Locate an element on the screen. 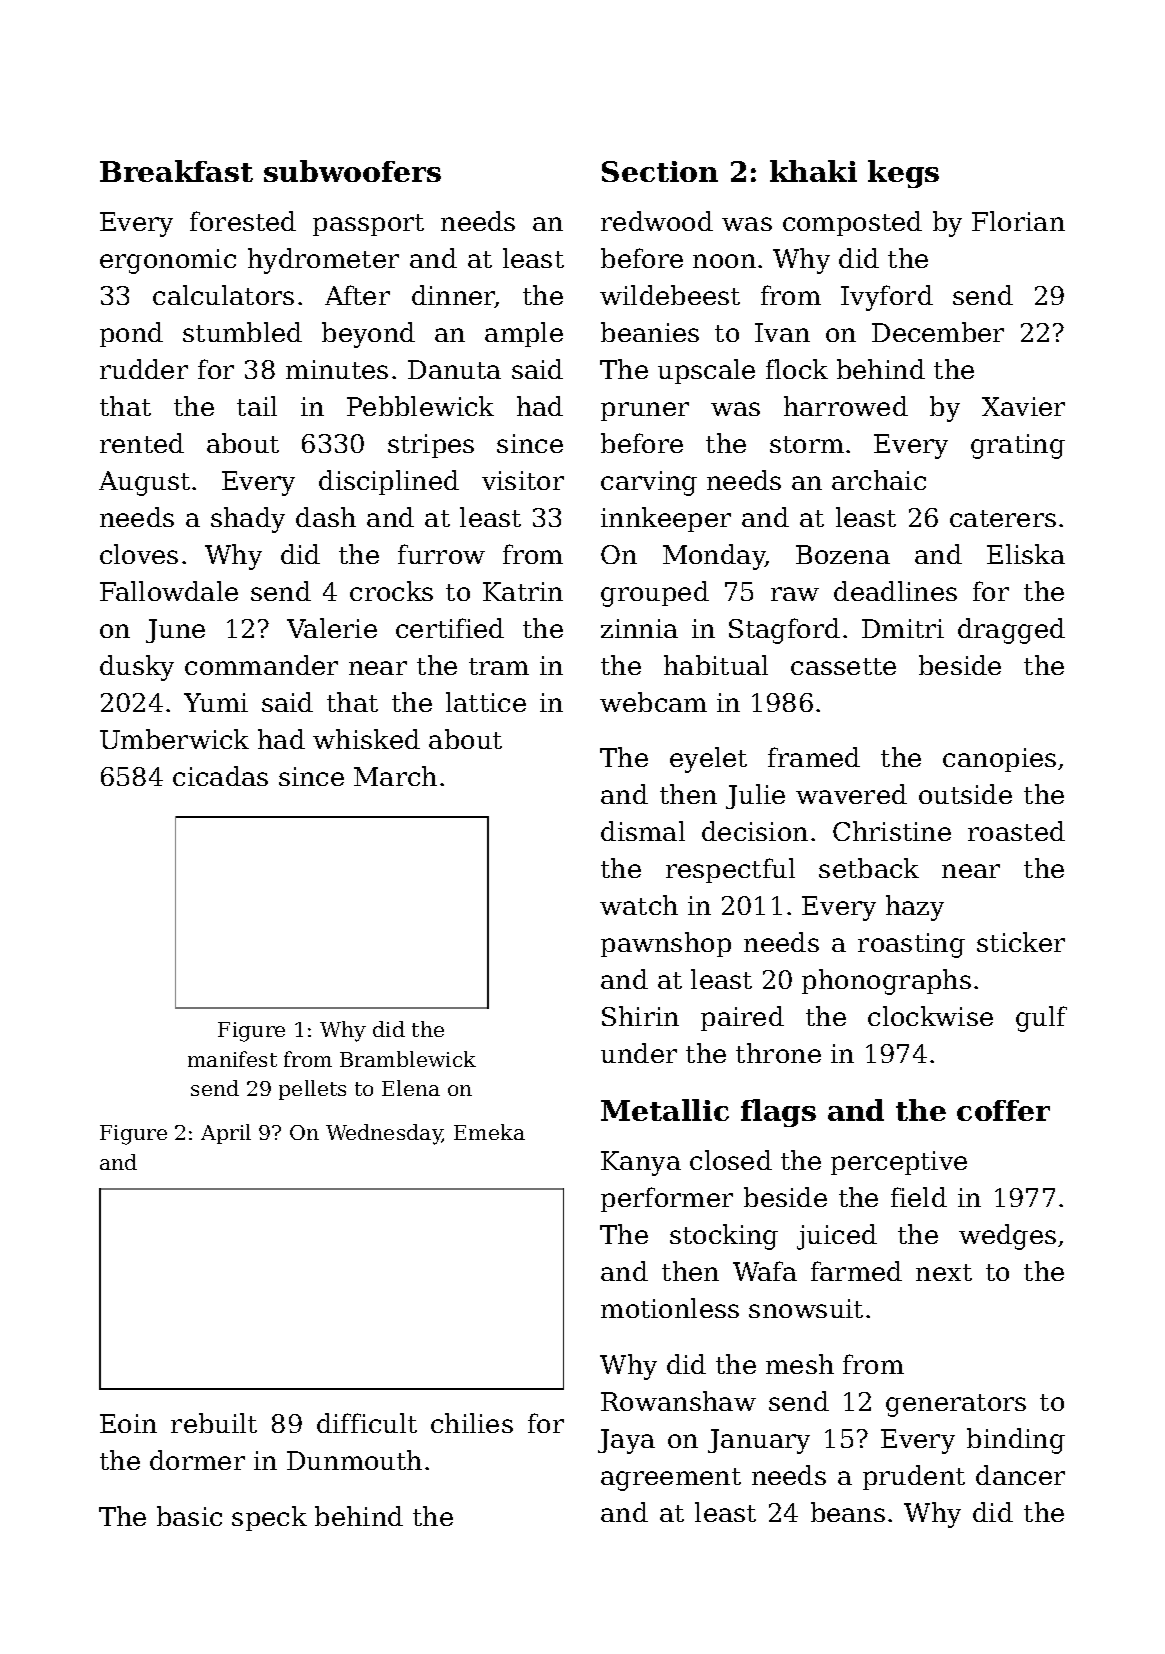 Image resolution: width=1165 pixels, height=1654 pixels. dinner is located at coordinates (453, 296).
